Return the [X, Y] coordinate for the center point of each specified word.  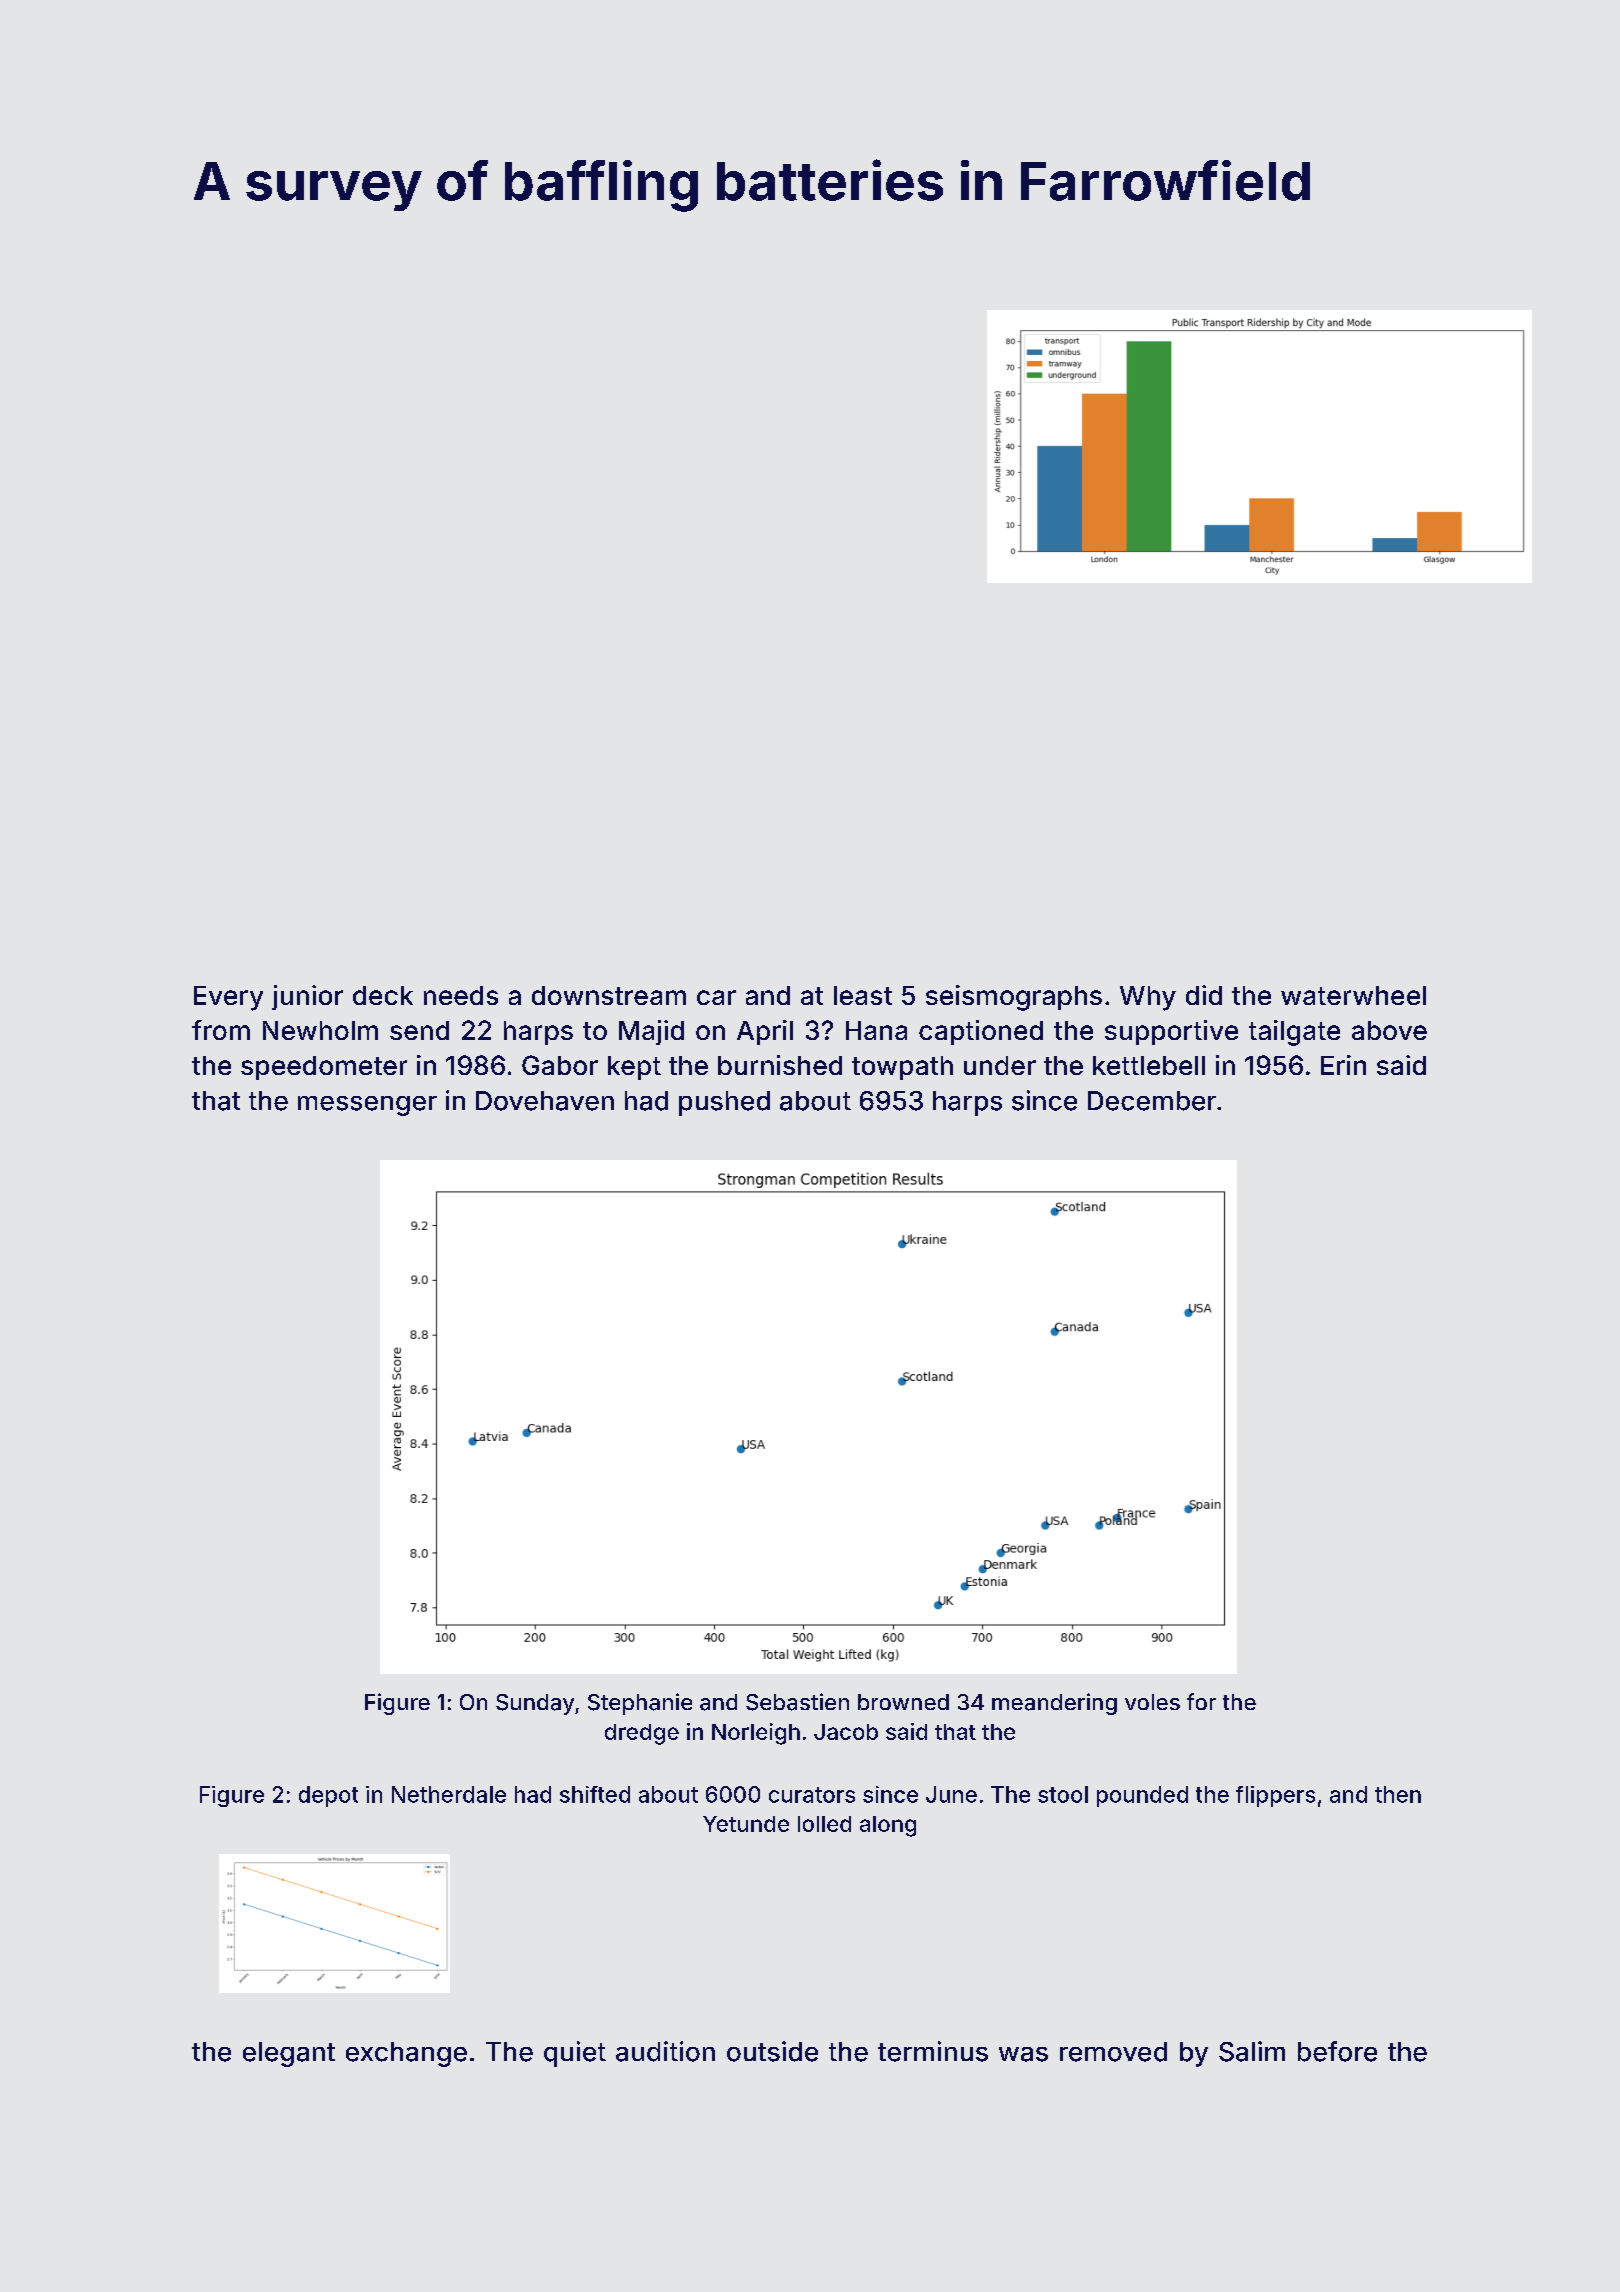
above [1389, 1030]
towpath [902, 1068]
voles [1152, 1702]
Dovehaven [545, 1101]
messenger [367, 1106]
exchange [406, 2054]
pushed [724, 1103]
